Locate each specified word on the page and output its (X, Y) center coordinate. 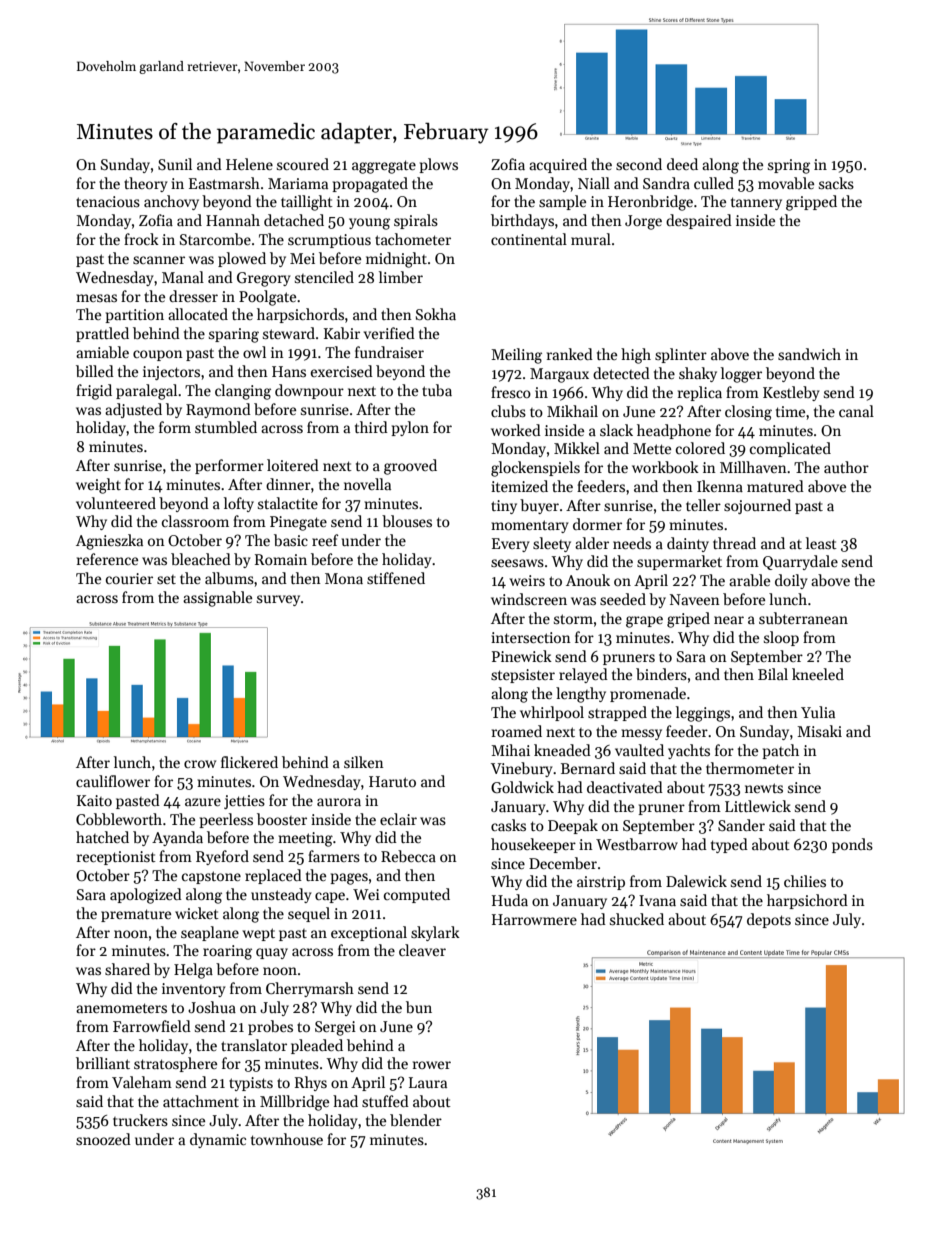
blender (416, 1120)
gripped (811, 203)
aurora (339, 802)
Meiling (516, 356)
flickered (249, 762)
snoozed (103, 1139)
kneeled (818, 674)
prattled (102, 334)
